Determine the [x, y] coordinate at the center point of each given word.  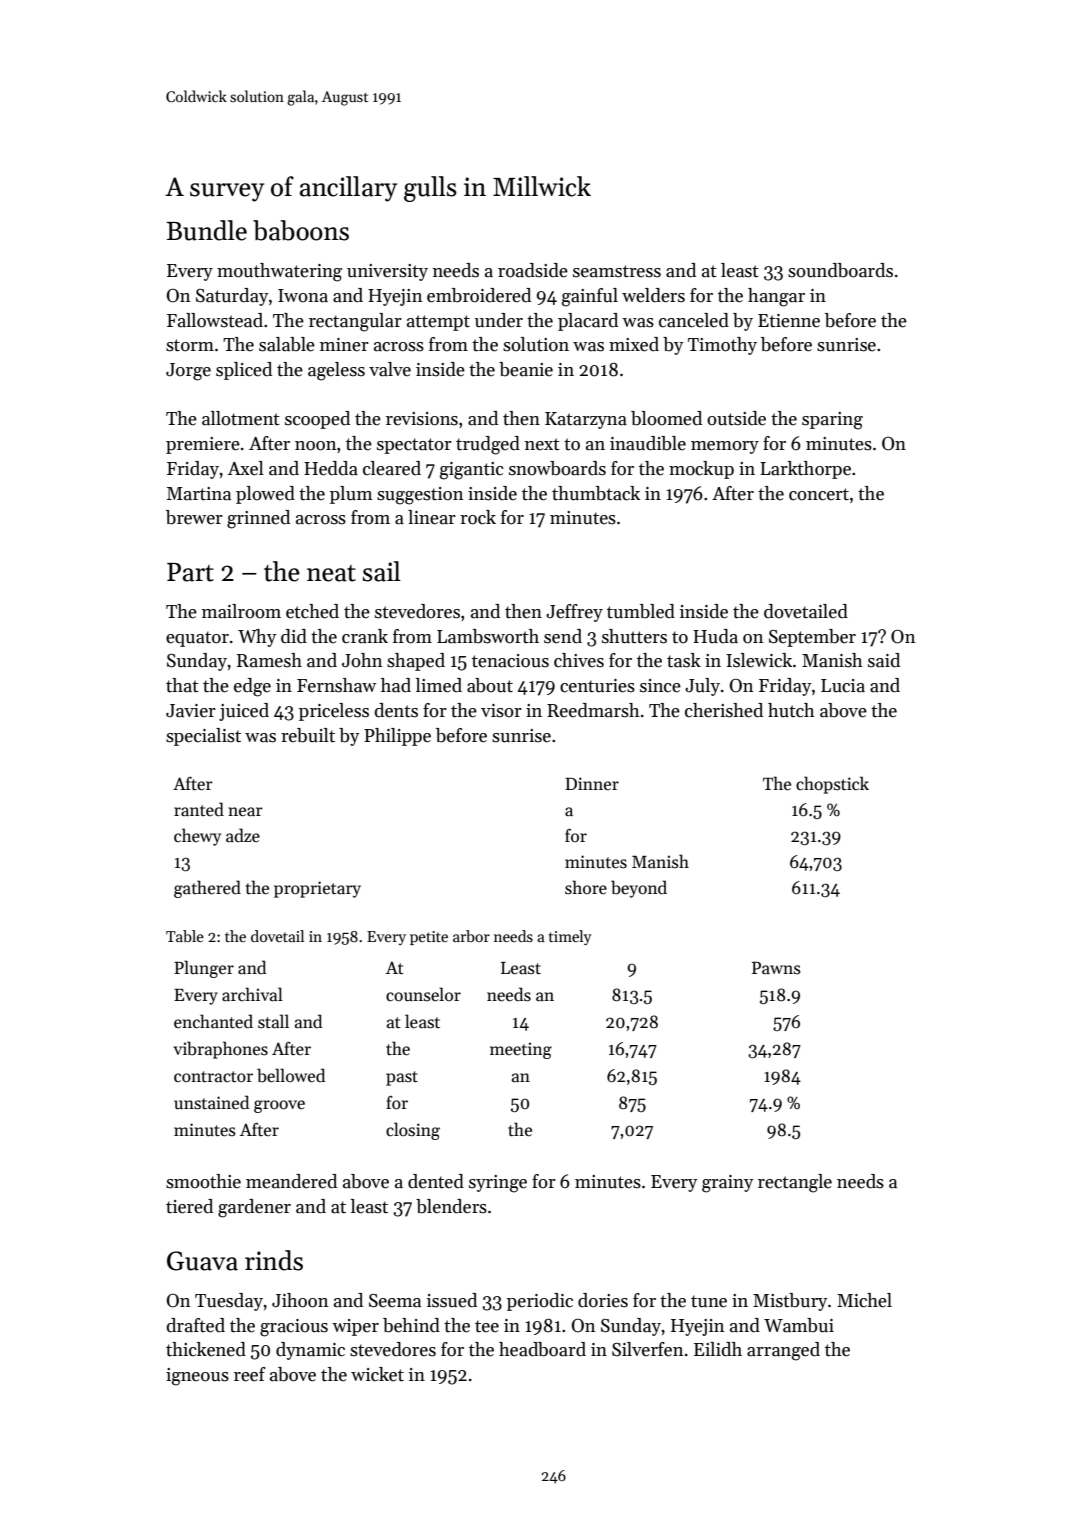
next [542, 444]
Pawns [776, 968]
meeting [521, 1050]
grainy [728, 1184]
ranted [199, 809]
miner [344, 345]
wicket [377, 1374]
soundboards [840, 270]
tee [487, 1326]
